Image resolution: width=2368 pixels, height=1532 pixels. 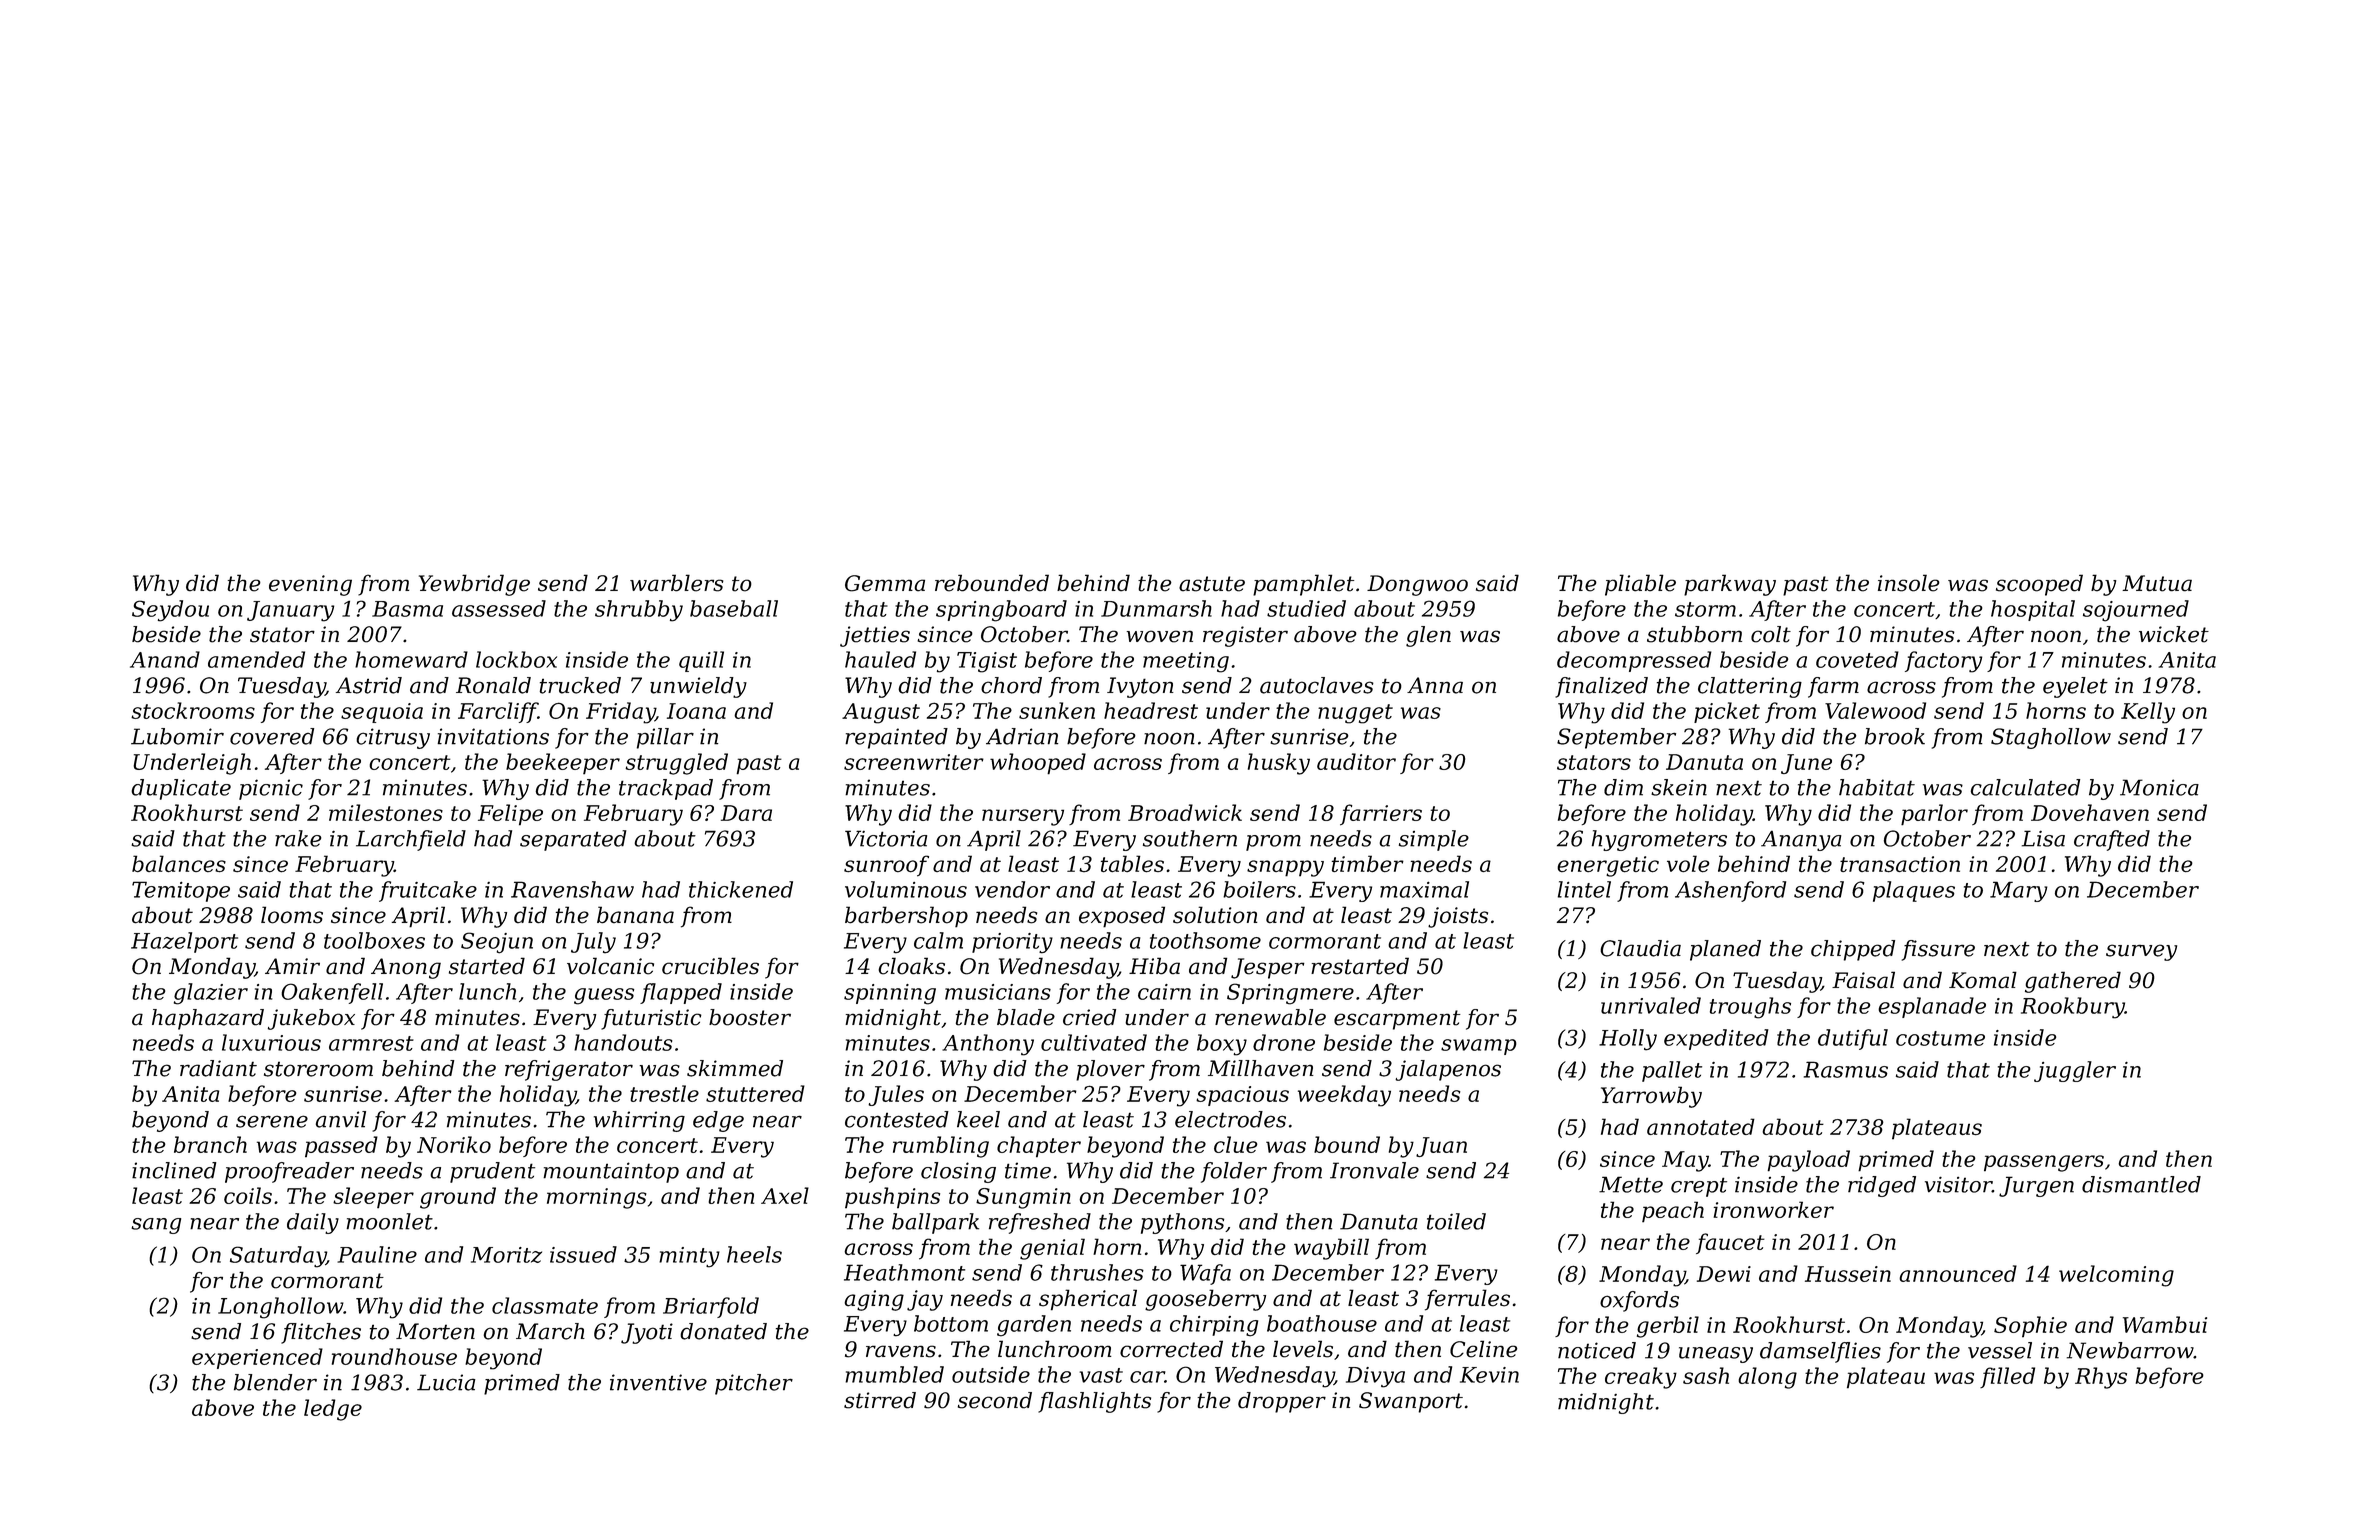 I want to click on screenwriter, so click(x=914, y=762).
